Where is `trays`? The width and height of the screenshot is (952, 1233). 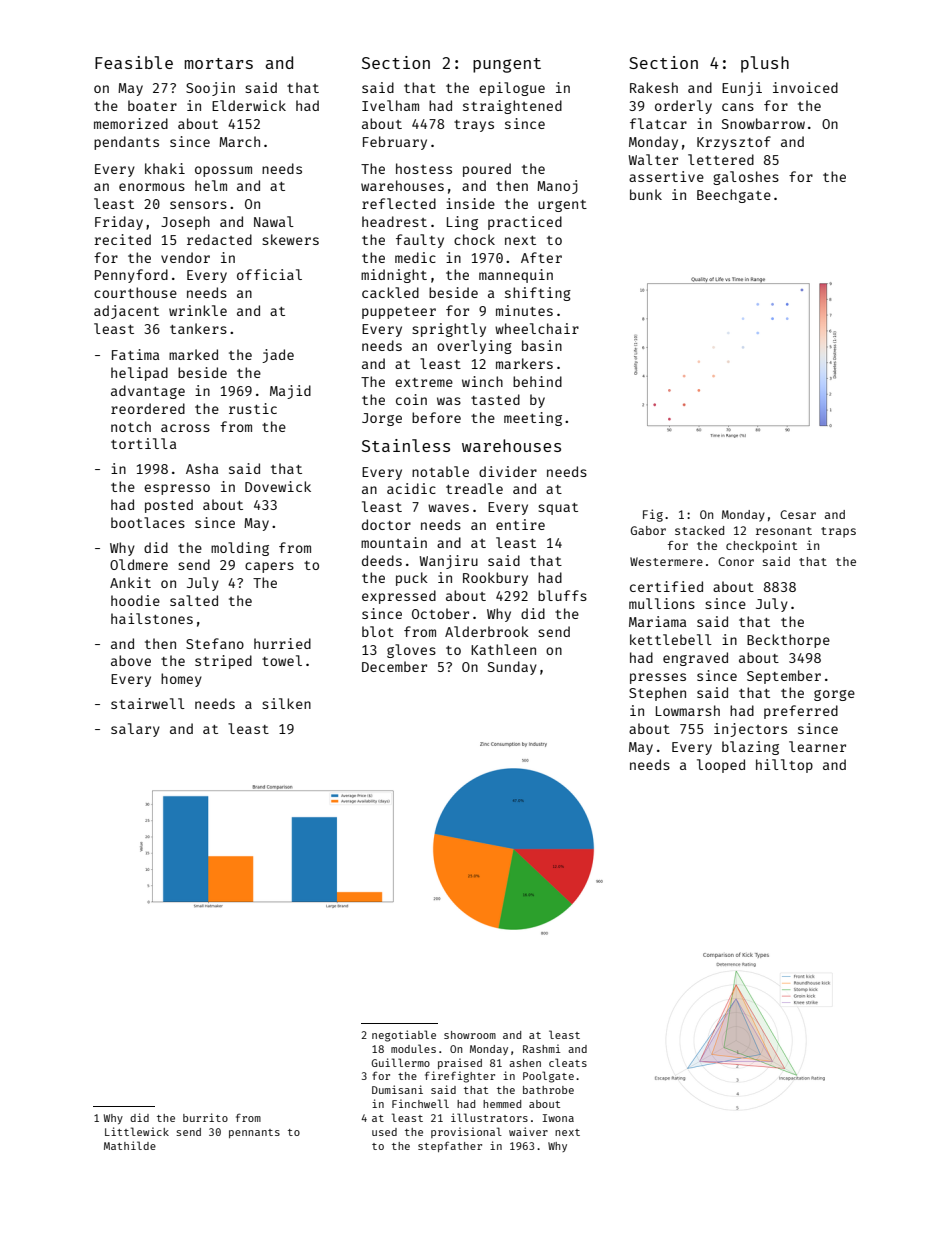 trays is located at coordinates (474, 126).
